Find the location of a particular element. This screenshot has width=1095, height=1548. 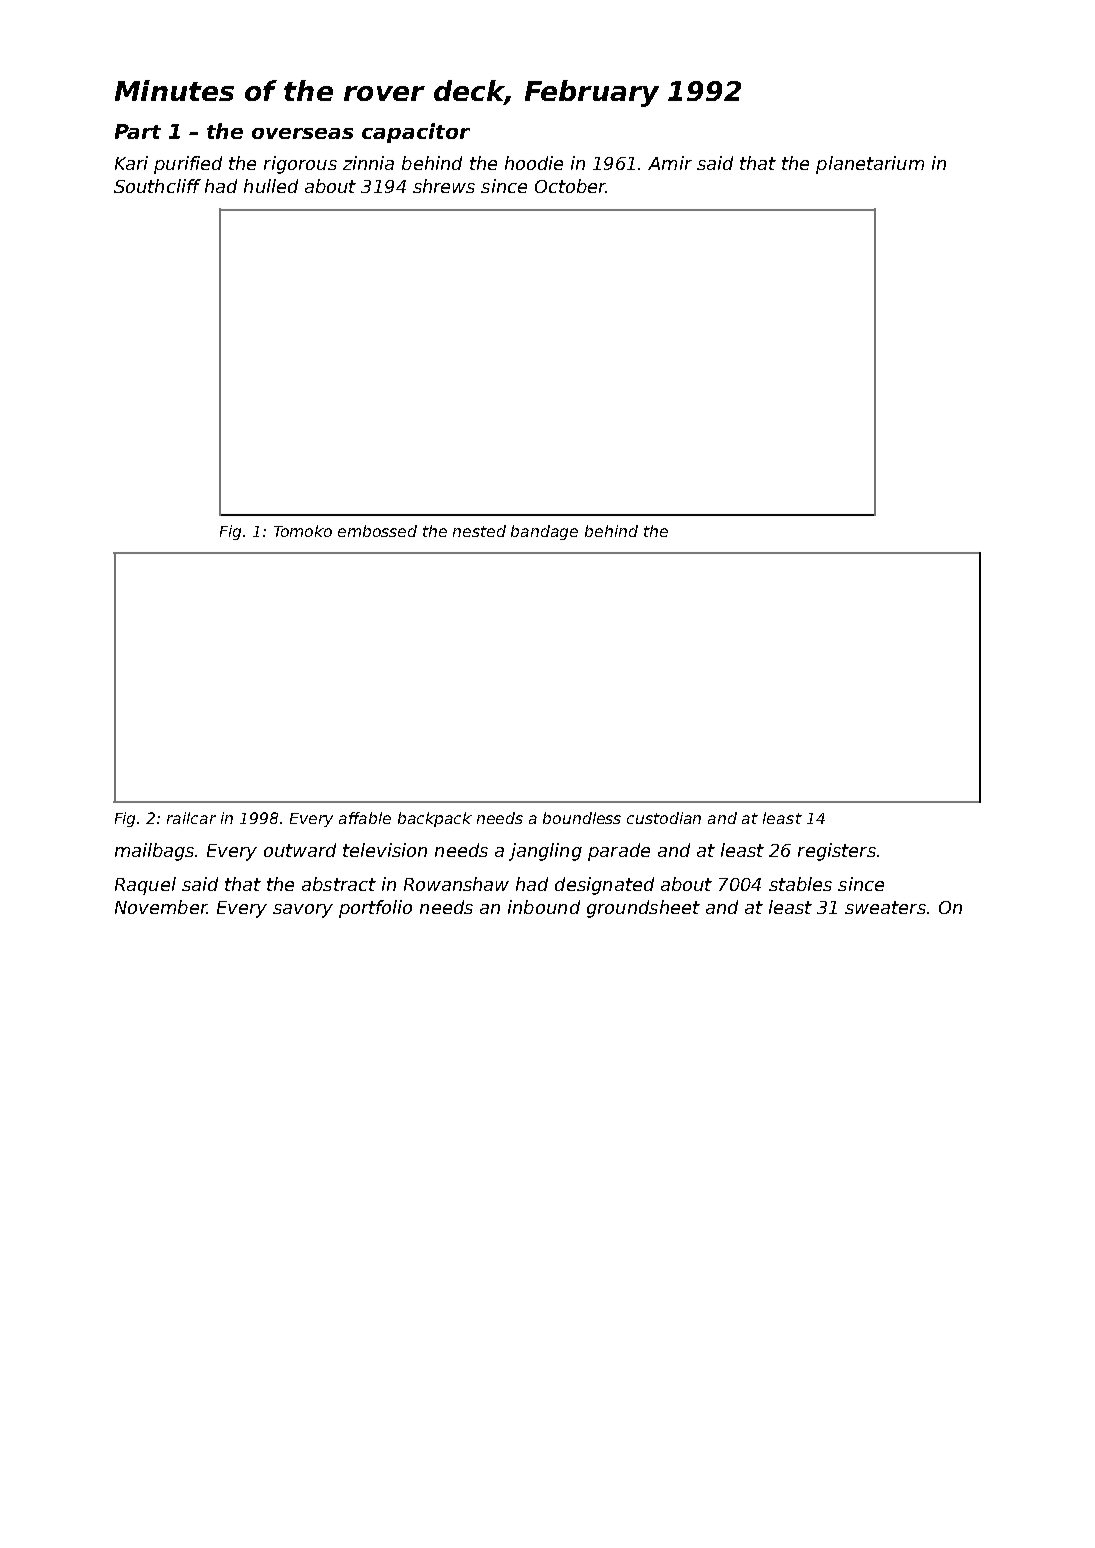

nested is located at coordinates (479, 531).
